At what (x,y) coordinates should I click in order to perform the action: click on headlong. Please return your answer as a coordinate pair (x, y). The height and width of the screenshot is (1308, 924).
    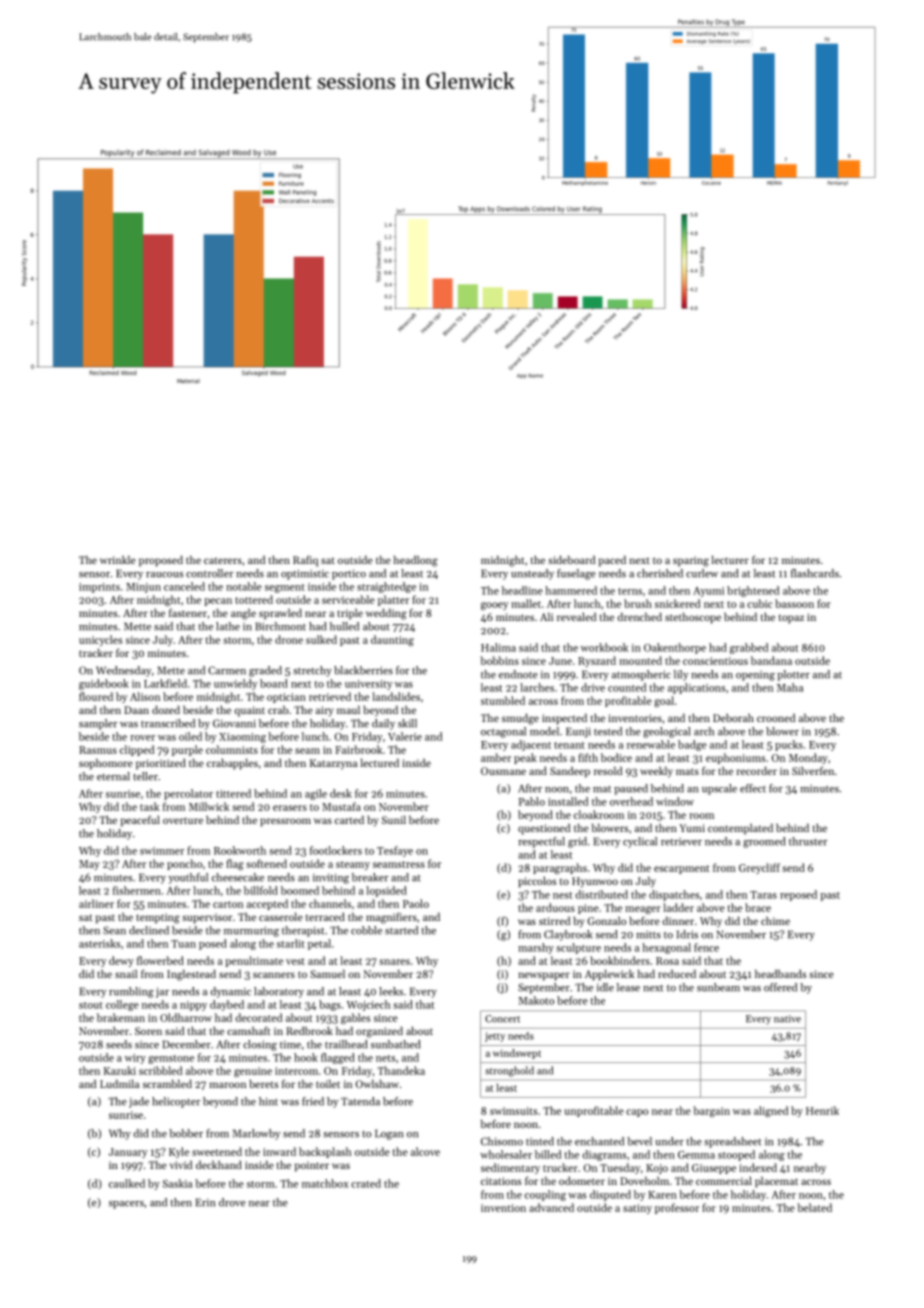
    Looking at the image, I should click on (416, 561).
